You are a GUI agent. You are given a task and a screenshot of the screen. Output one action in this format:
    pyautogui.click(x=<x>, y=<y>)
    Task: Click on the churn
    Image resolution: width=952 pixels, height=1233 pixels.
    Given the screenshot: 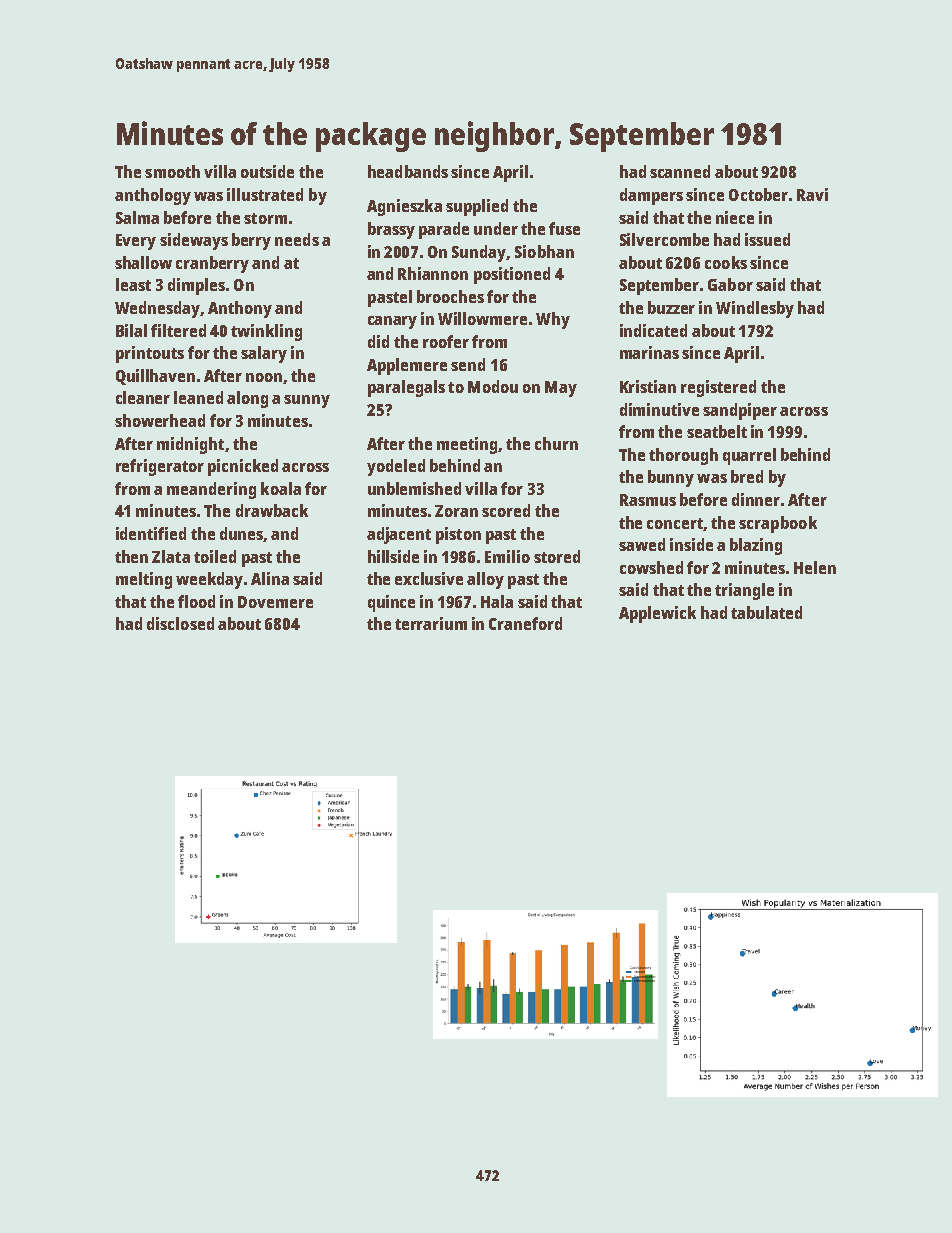 What is the action you would take?
    pyautogui.click(x=556, y=443)
